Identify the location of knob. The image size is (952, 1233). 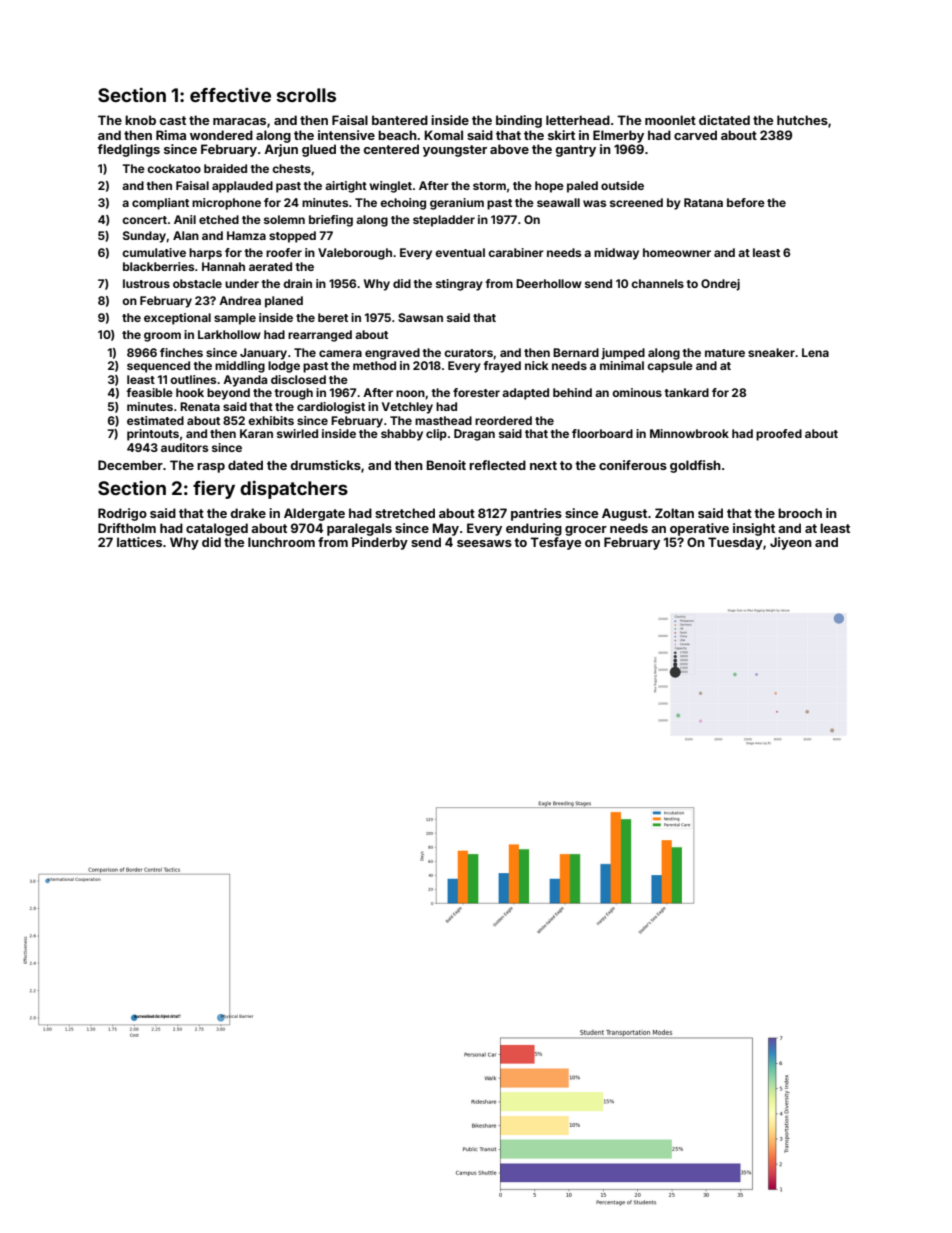
(140, 120).
